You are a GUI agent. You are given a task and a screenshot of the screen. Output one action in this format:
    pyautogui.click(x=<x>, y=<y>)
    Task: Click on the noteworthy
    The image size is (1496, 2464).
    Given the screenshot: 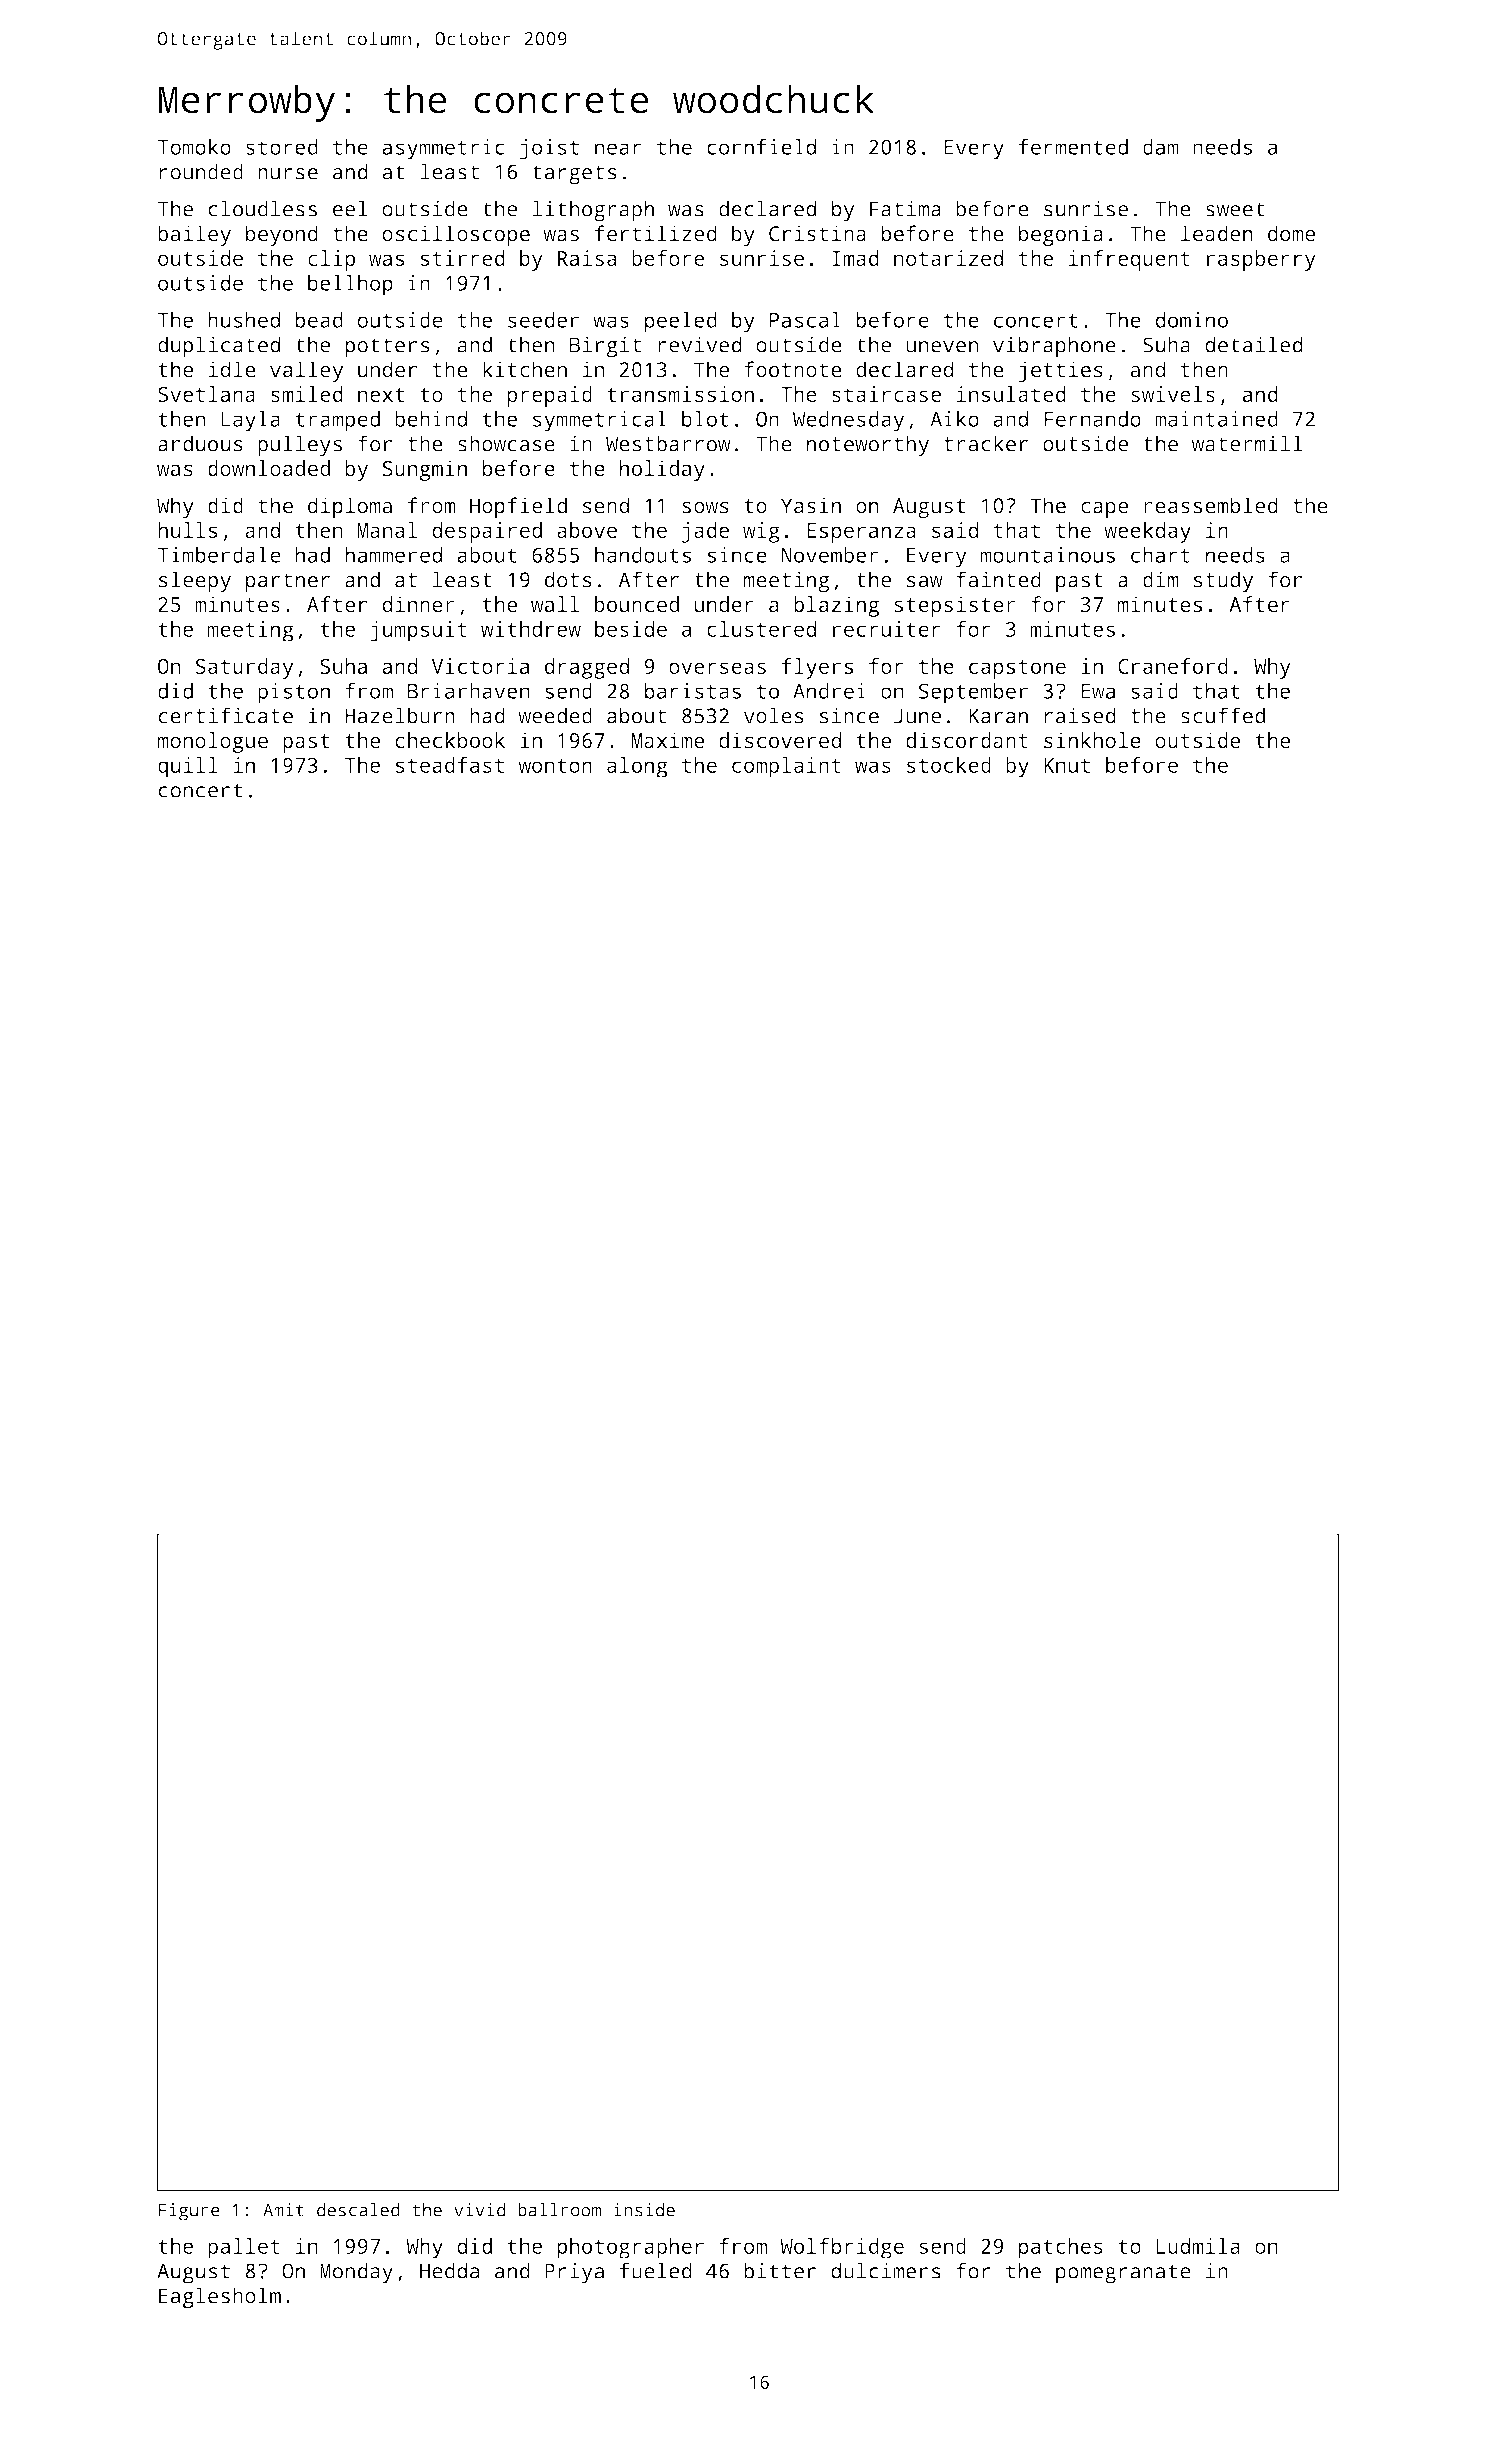 What is the action you would take?
    pyautogui.click(x=868, y=445)
